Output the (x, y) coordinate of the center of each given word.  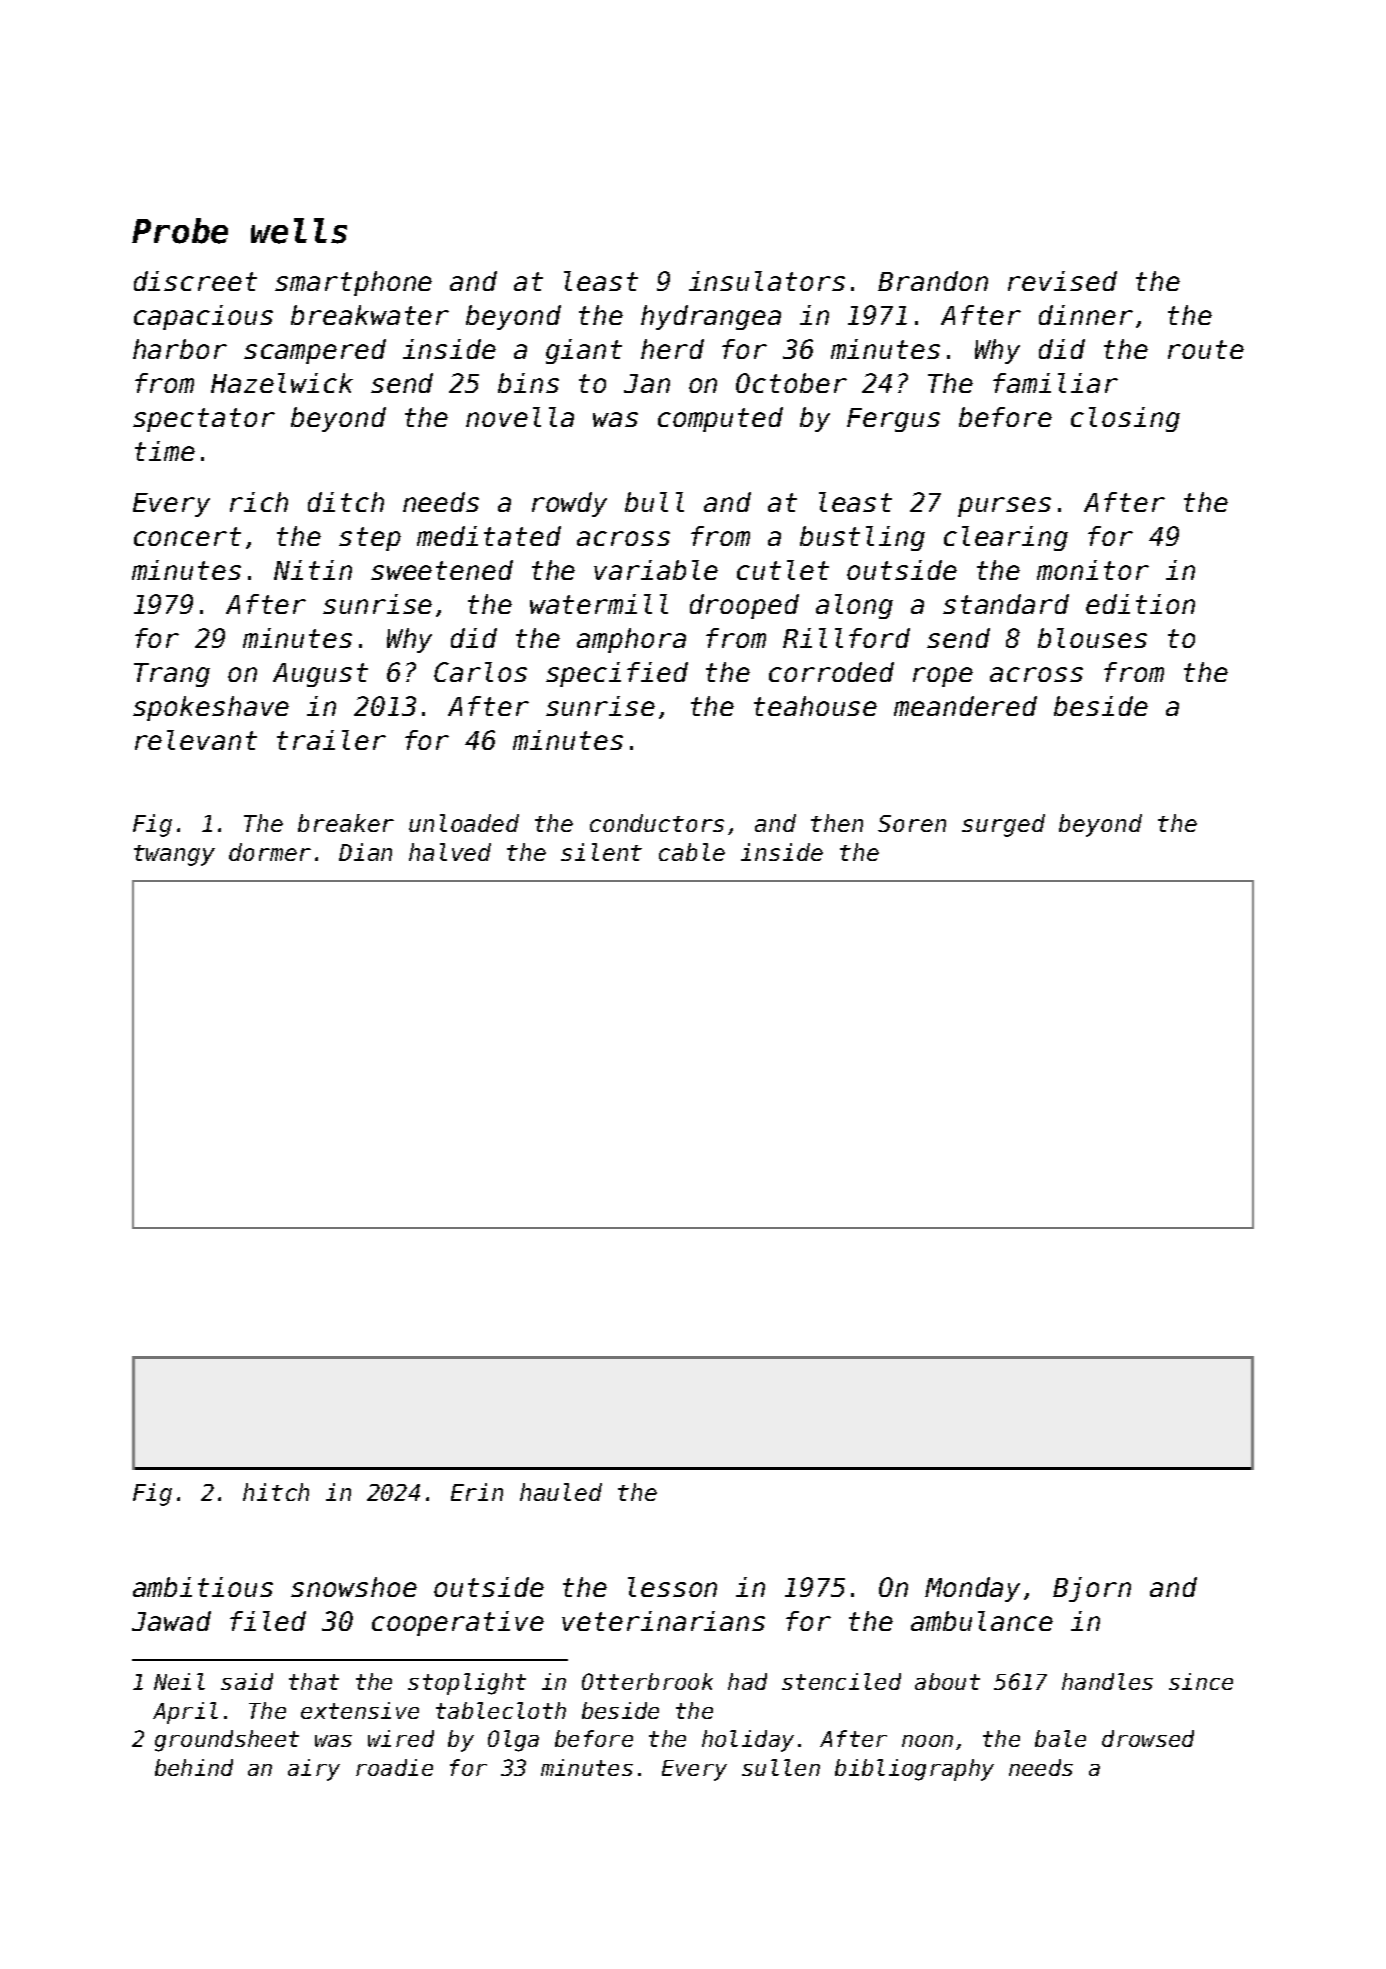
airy (314, 1770)
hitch (276, 1492)
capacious (203, 317)
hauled (561, 1492)
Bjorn (1092, 1589)
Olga (513, 1741)
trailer (331, 740)
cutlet (783, 570)
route (1206, 349)
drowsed (1148, 1738)
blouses (1092, 638)
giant (584, 351)
